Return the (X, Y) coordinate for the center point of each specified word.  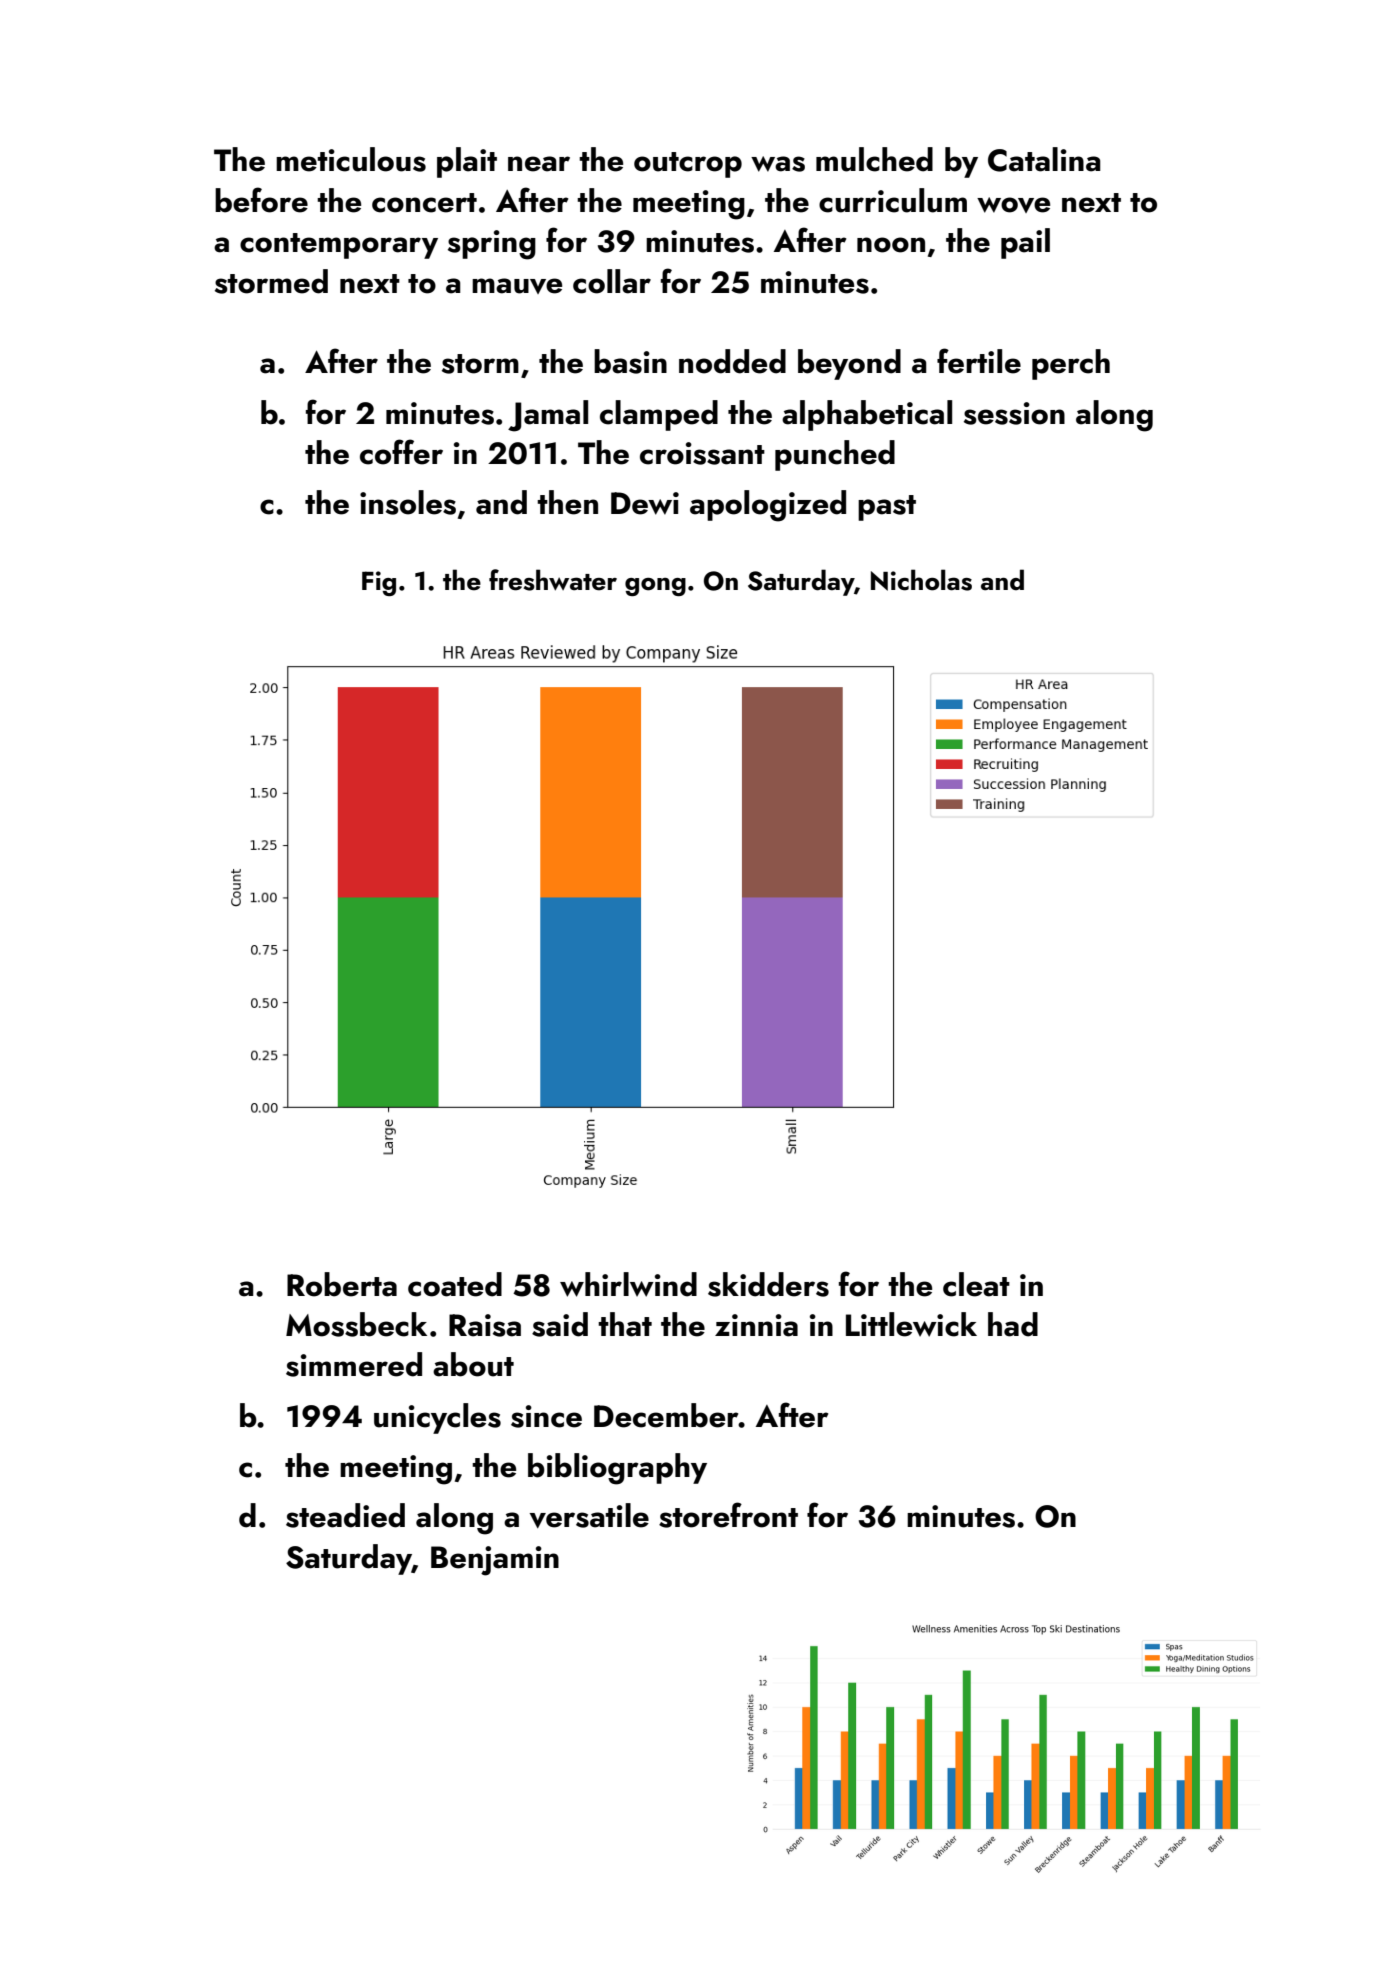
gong (655, 587)
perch (1071, 364)
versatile (589, 1515)
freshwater (553, 580)
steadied (345, 1515)
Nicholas (921, 580)
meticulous (351, 159)
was (778, 164)
